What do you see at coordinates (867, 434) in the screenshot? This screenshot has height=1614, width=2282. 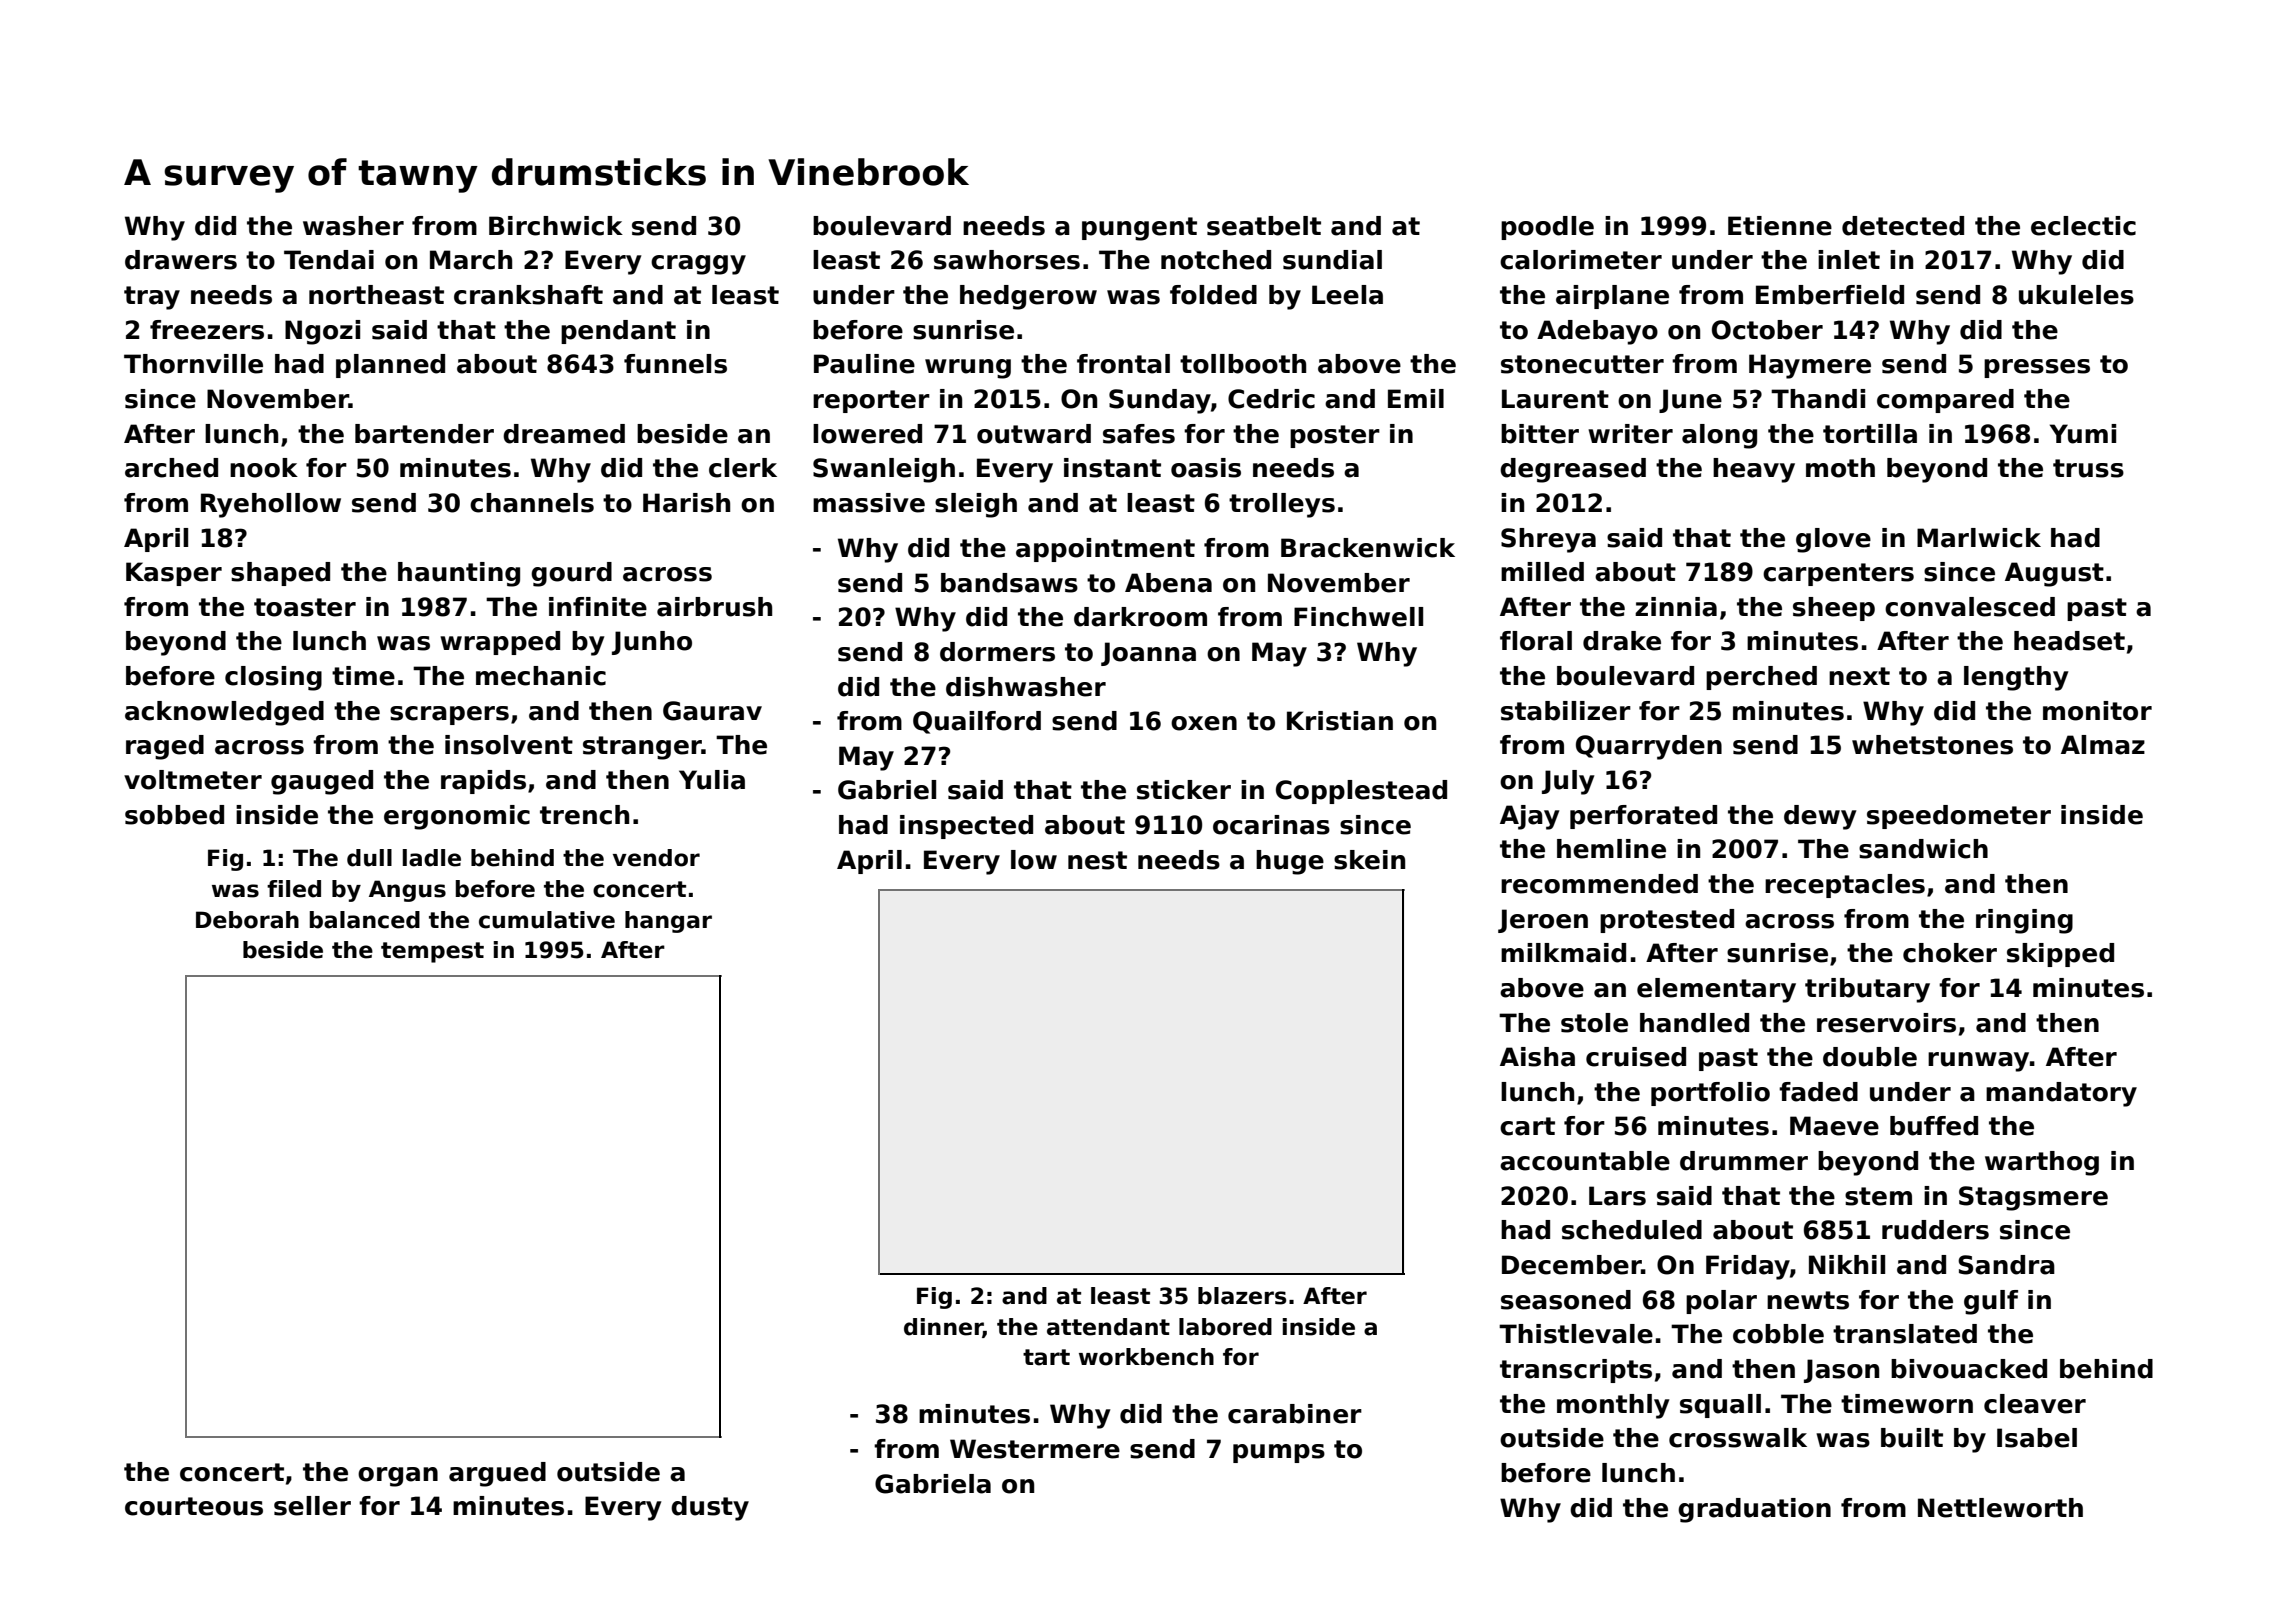 I see `lowered` at bounding box center [867, 434].
